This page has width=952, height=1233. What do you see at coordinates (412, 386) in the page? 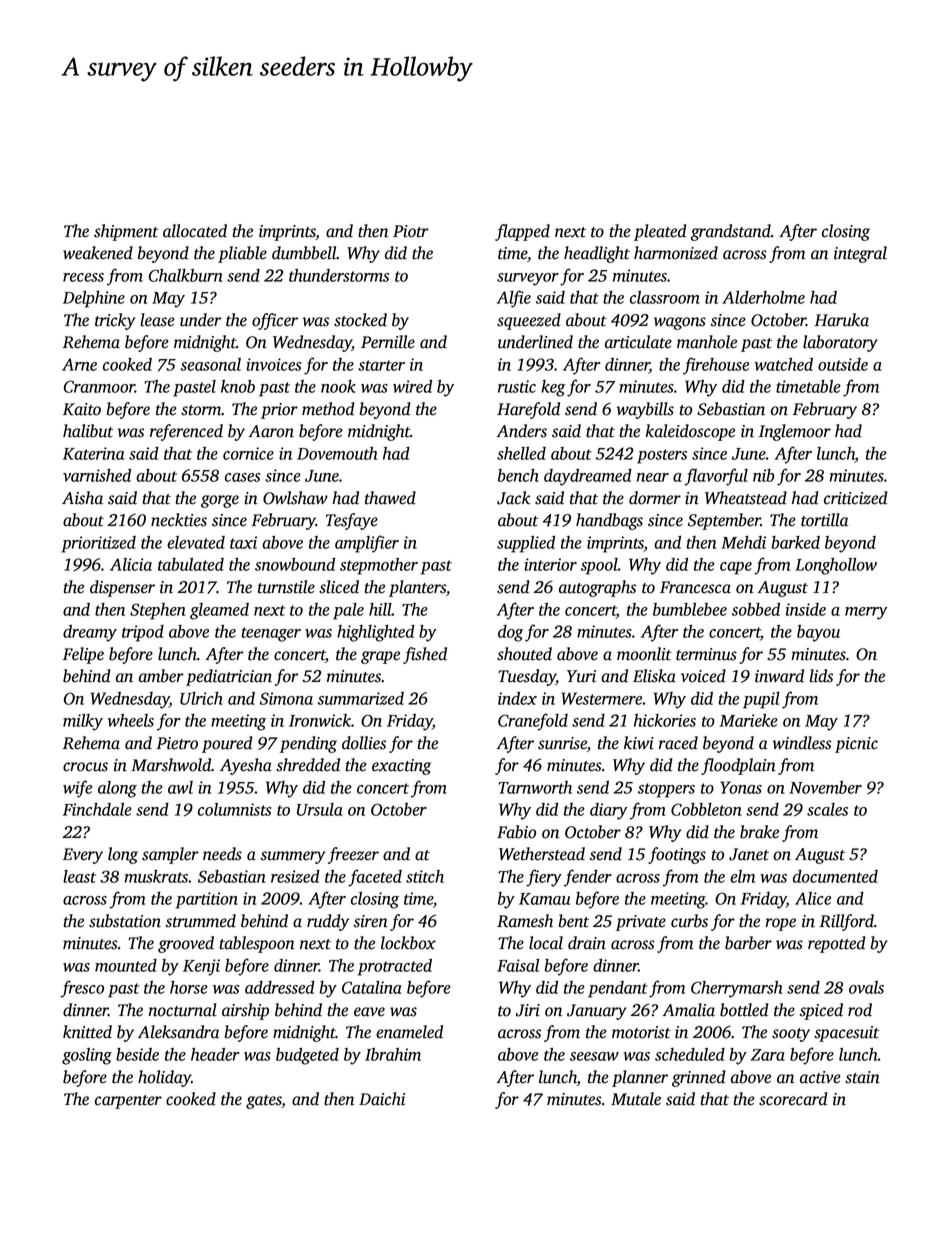
I see `wired` at bounding box center [412, 386].
